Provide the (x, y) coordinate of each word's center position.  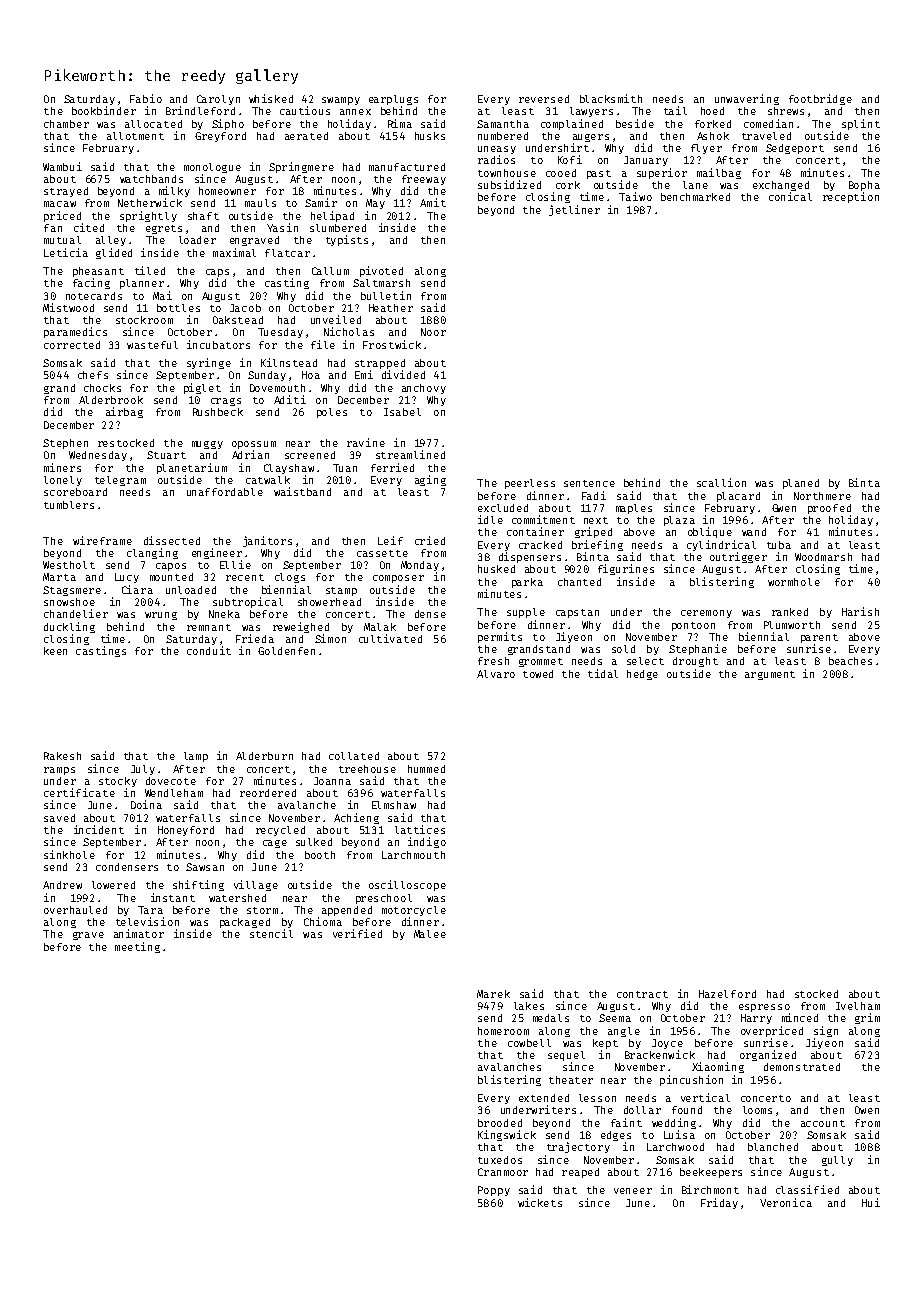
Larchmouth (413, 855)
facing (91, 283)
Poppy (494, 1191)
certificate (79, 792)
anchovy (424, 389)
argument (770, 675)
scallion (721, 482)
